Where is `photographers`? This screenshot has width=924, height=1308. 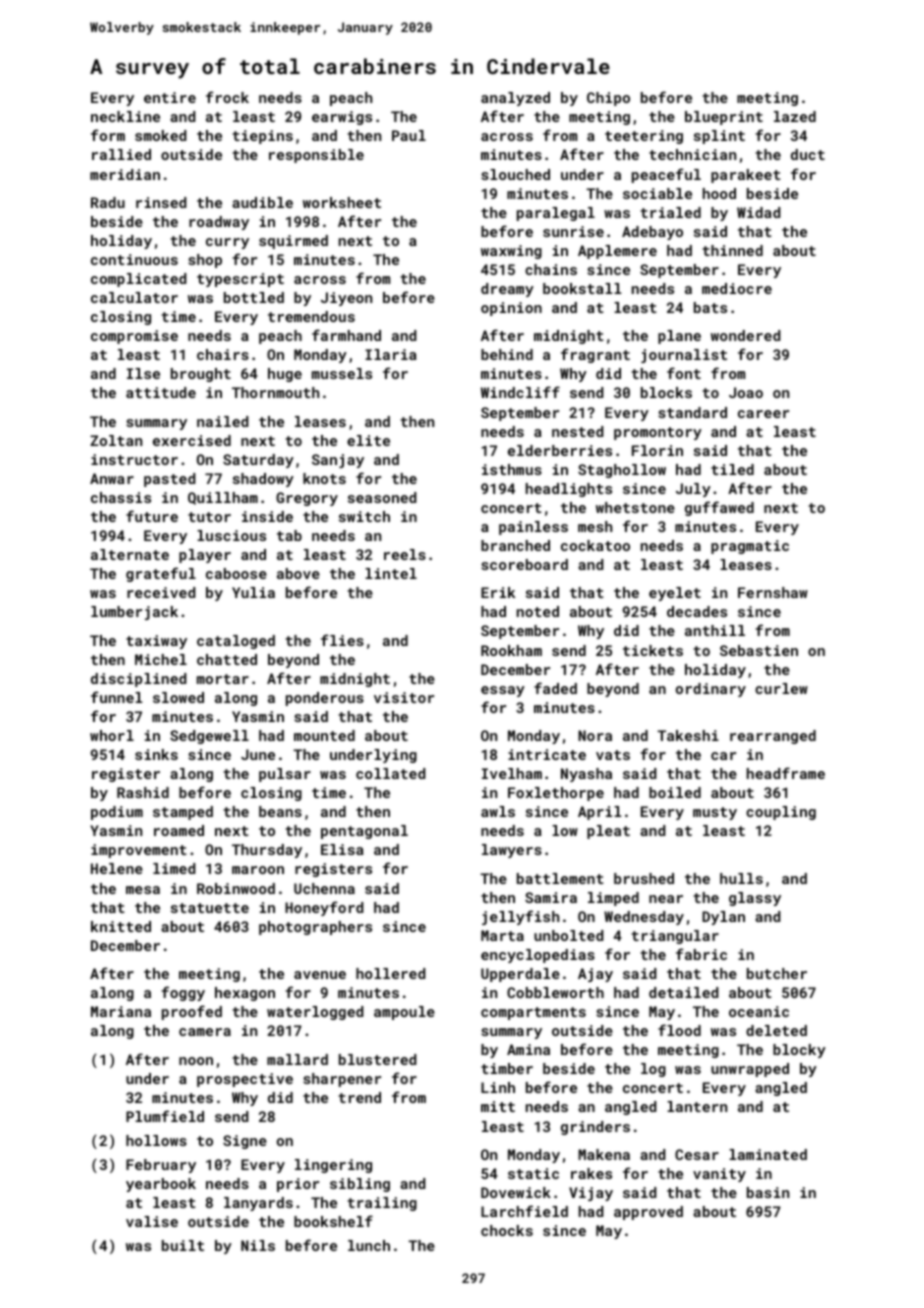 photographers is located at coordinates (315, 928).
